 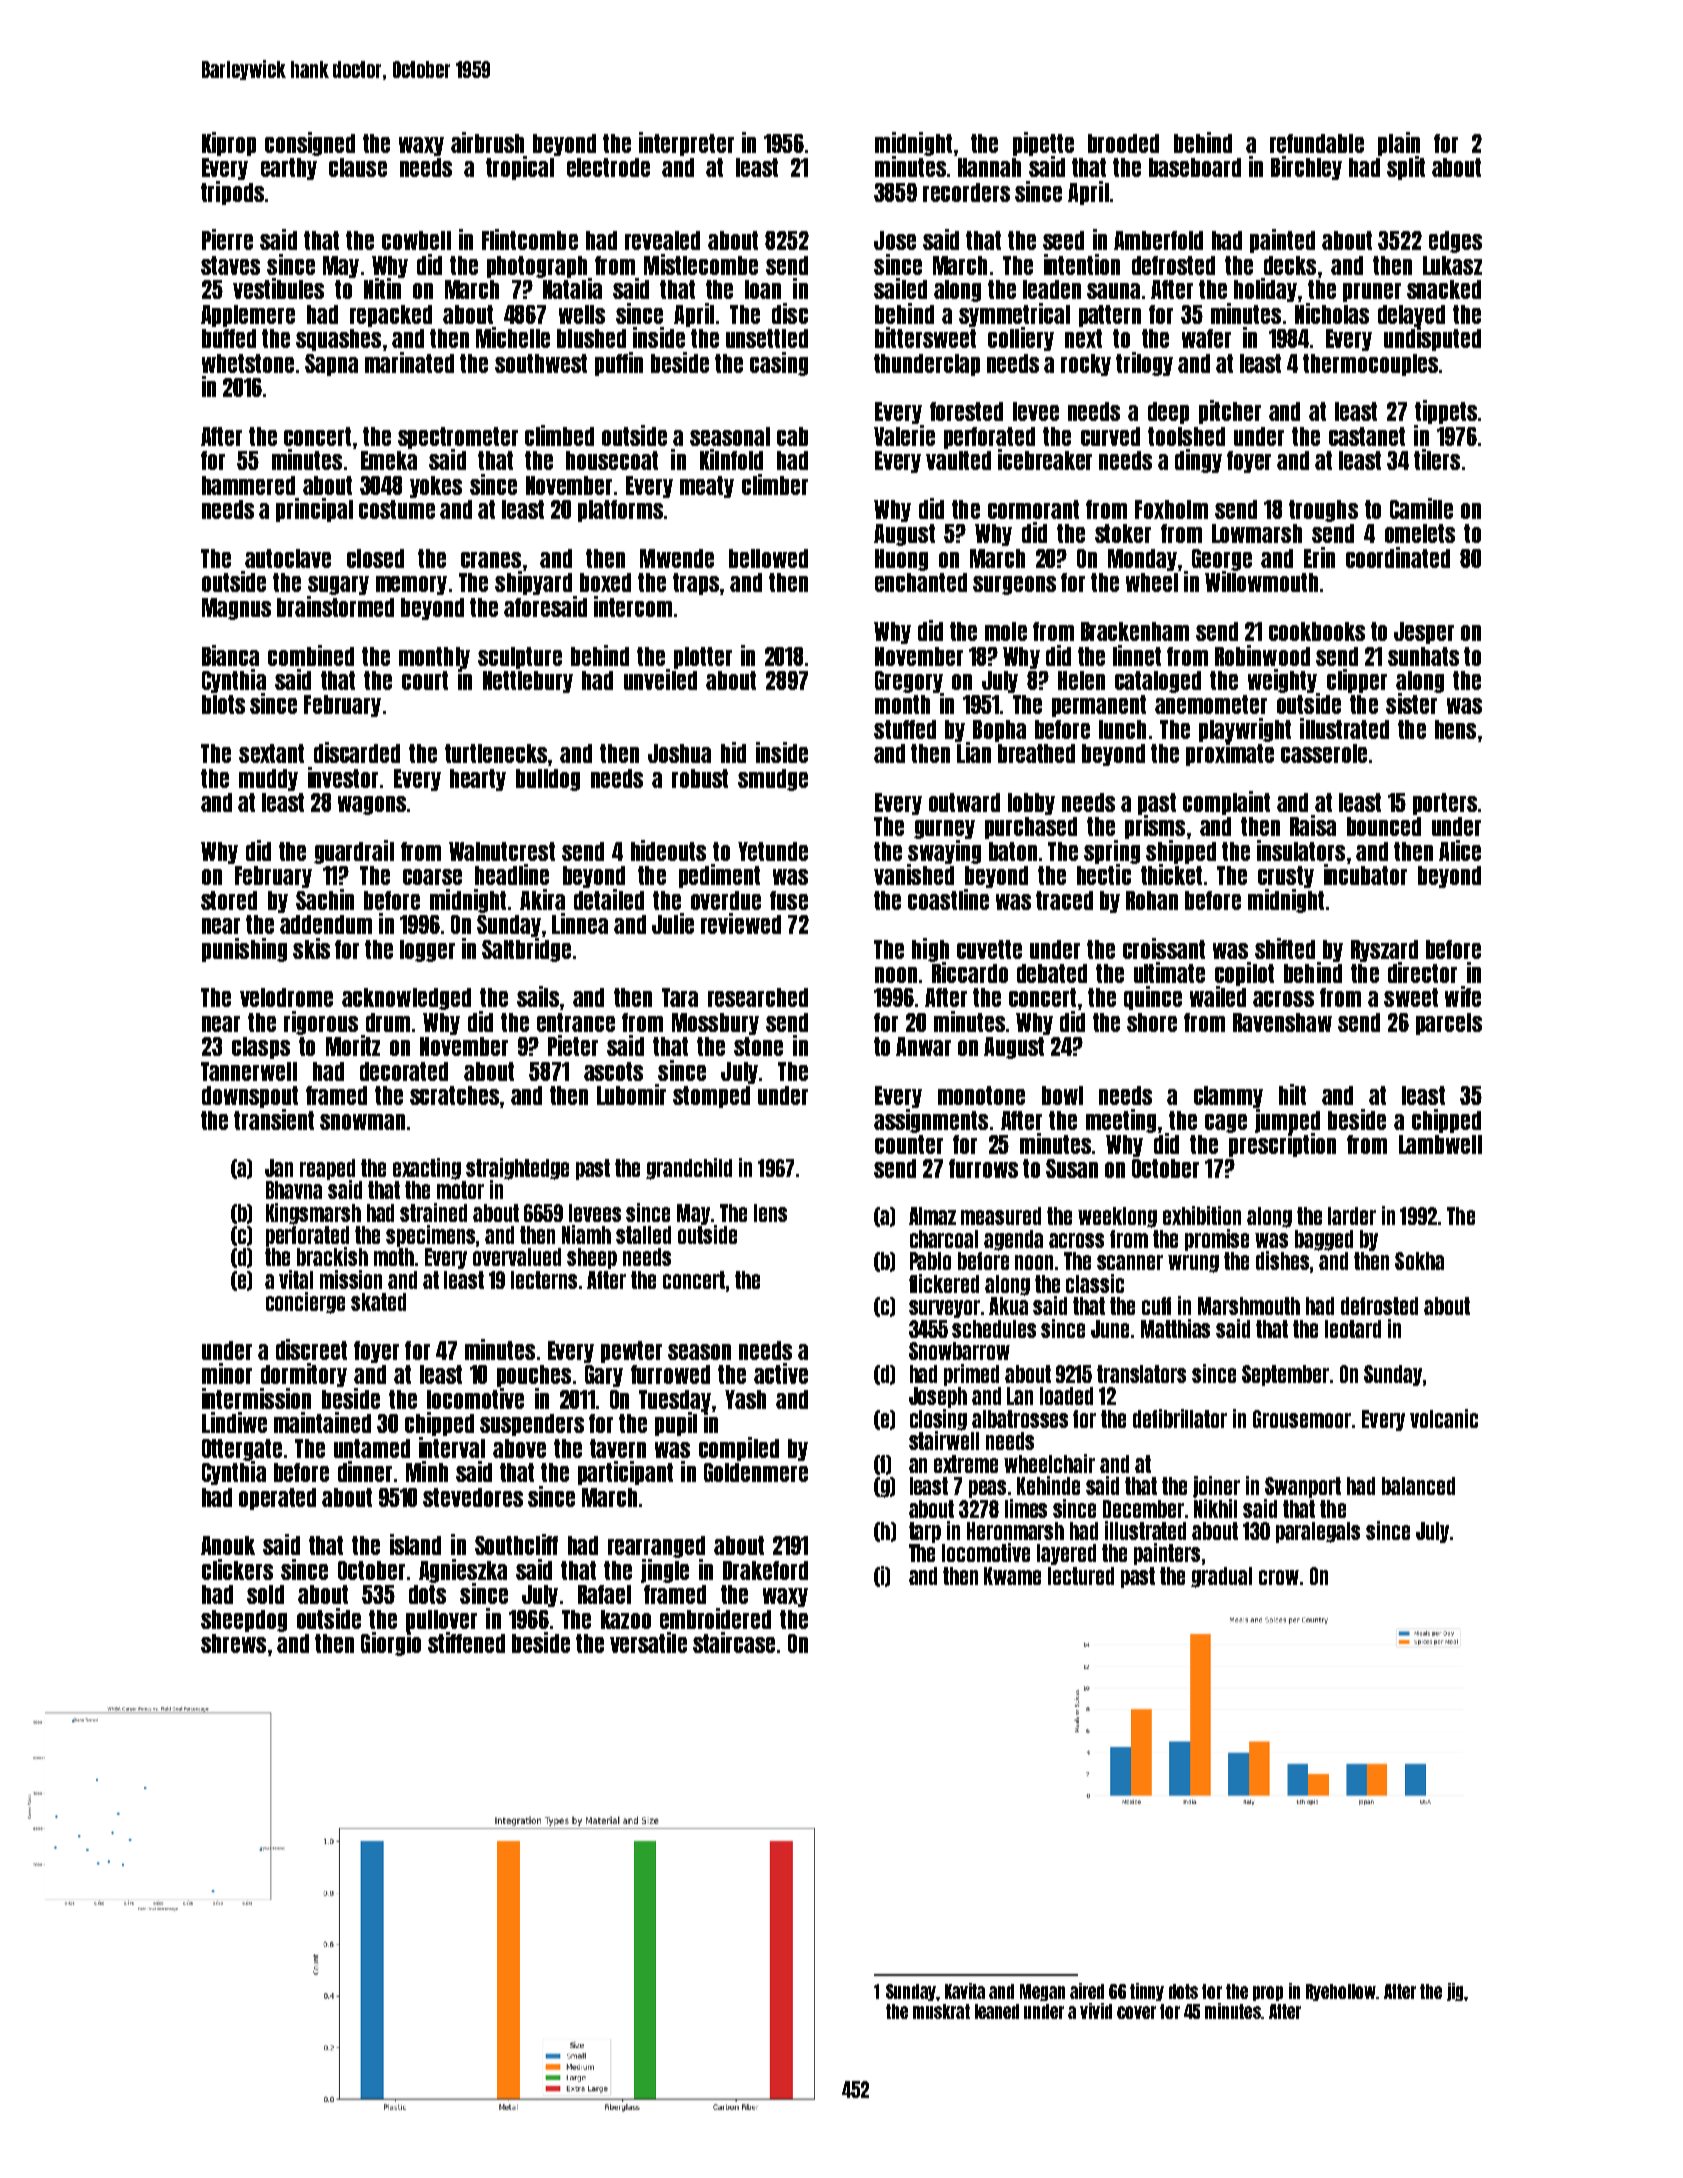 What do you see at coordinates (466, 1642) in the screenshot?
I see `stiffened` at bounding box center [466, 1642].
